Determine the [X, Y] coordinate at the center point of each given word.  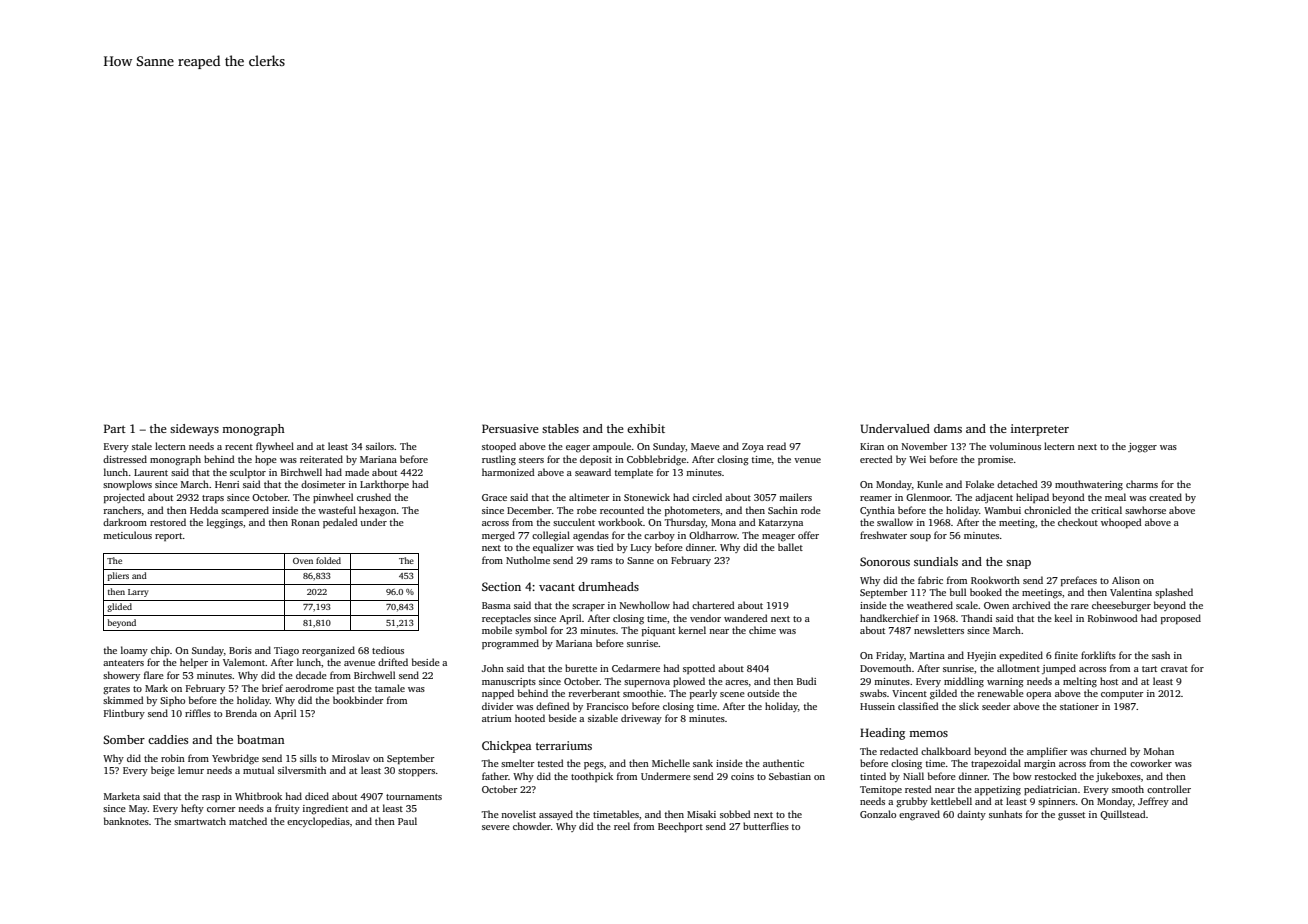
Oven [303, 560]
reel [622, 826]
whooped [1121, 523]
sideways [194, 430]
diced [317, 796]
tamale [390, 688]
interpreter [1040, 430]
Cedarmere [636, 668]
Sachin [783, 510]
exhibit [646, 428]
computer [1122, 695]
